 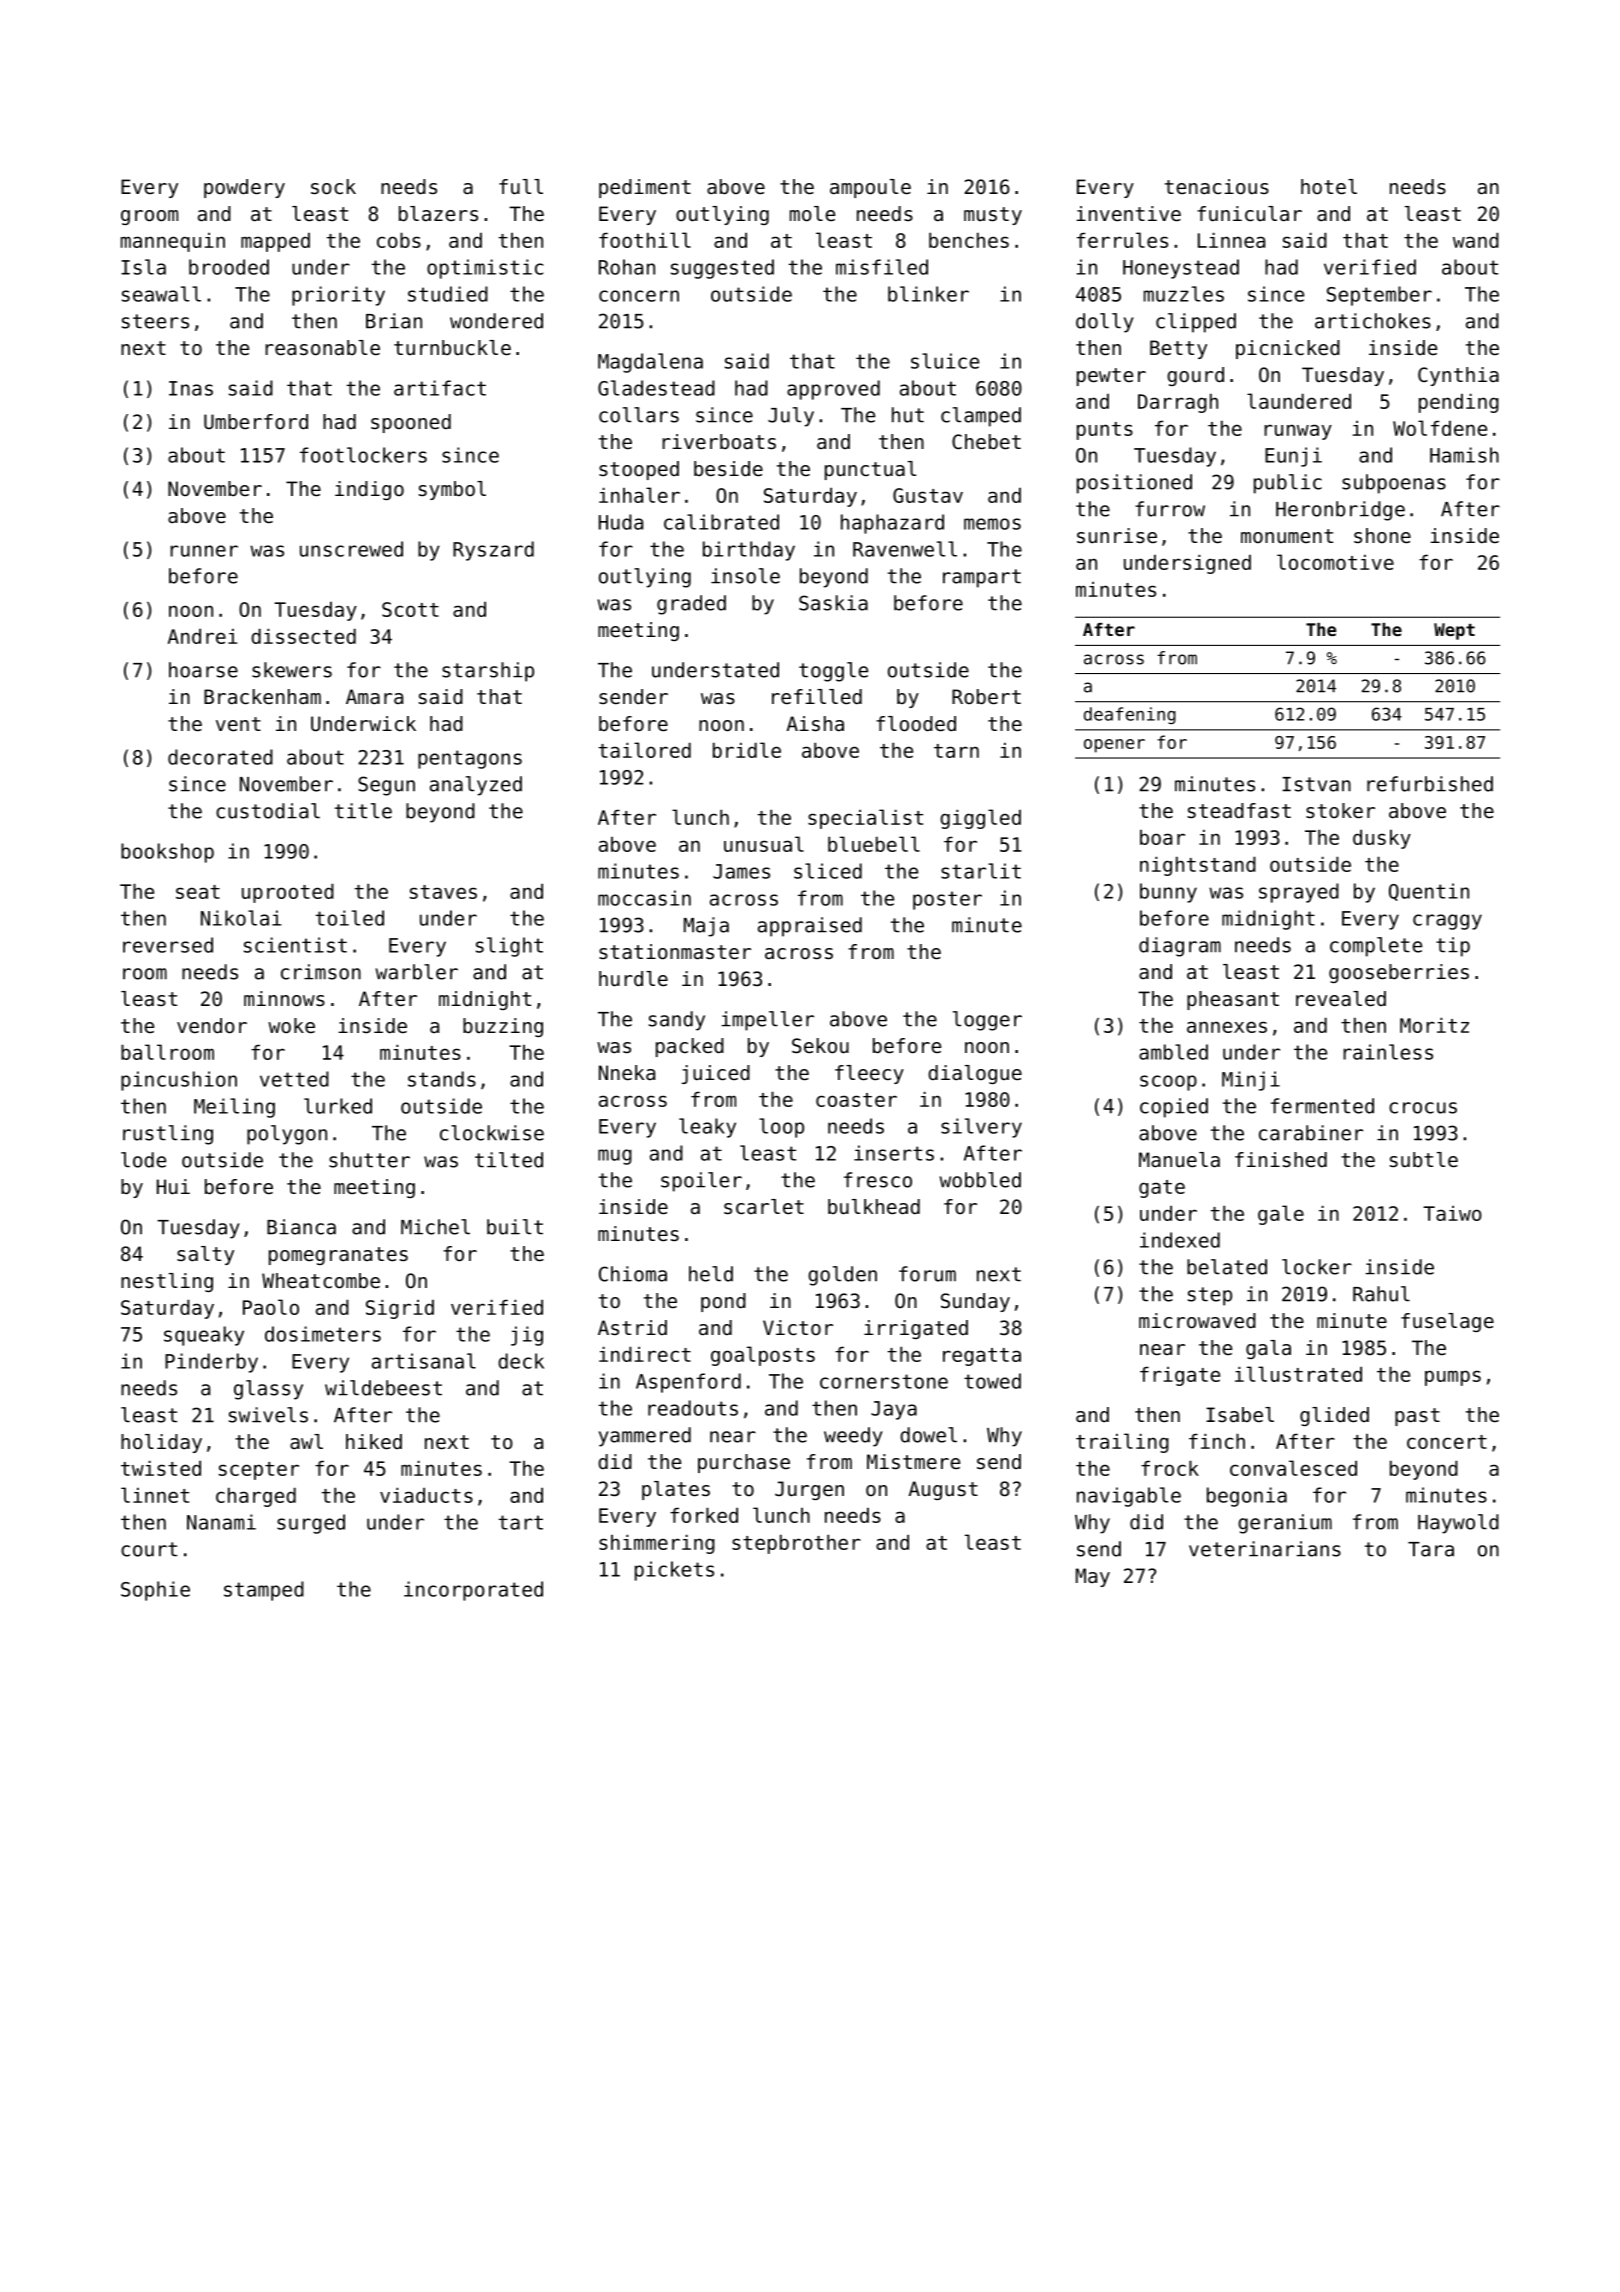 I want to click on incorporated, so click(x=473, y=1591).
